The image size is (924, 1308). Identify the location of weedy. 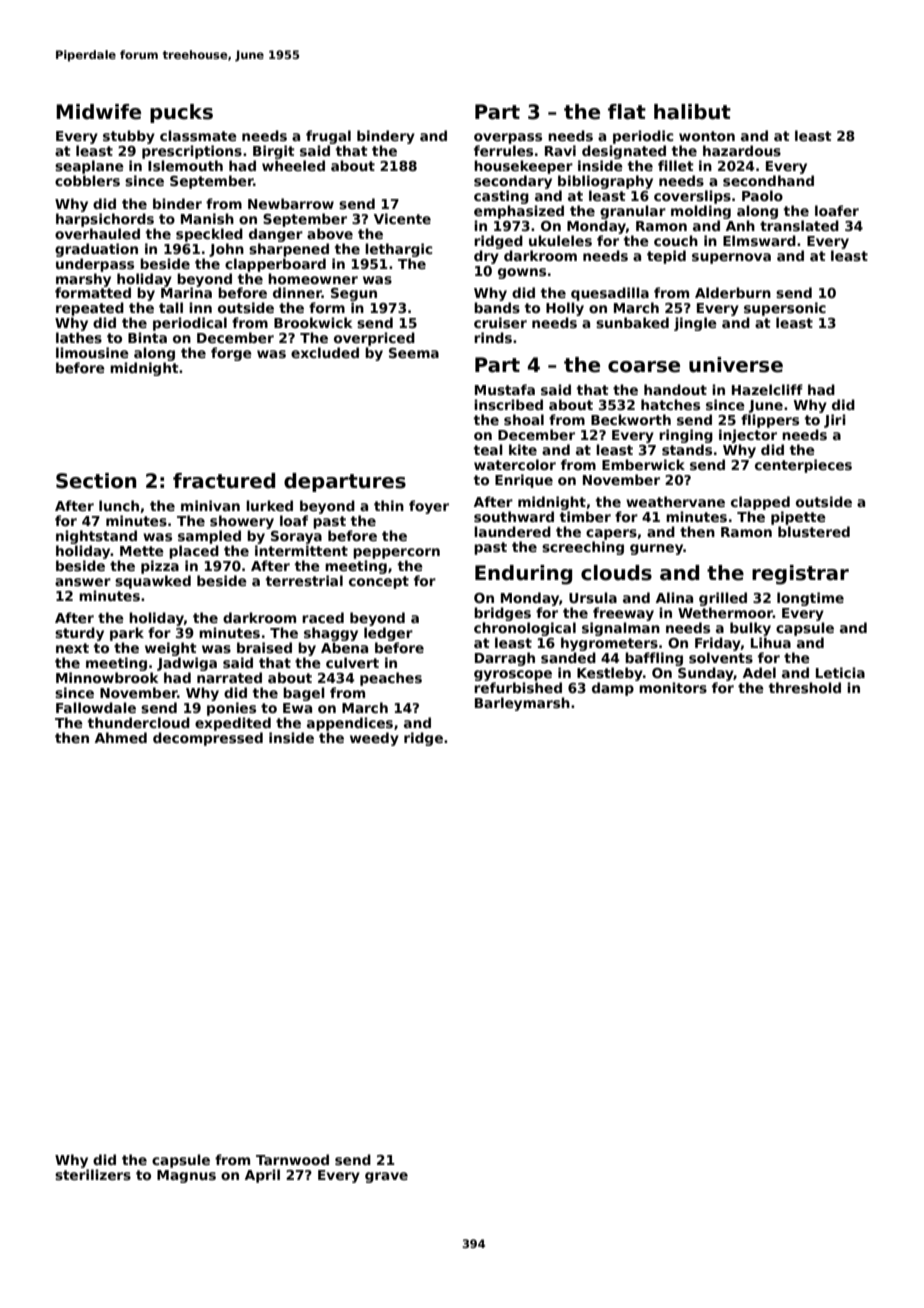
(374, 739).
